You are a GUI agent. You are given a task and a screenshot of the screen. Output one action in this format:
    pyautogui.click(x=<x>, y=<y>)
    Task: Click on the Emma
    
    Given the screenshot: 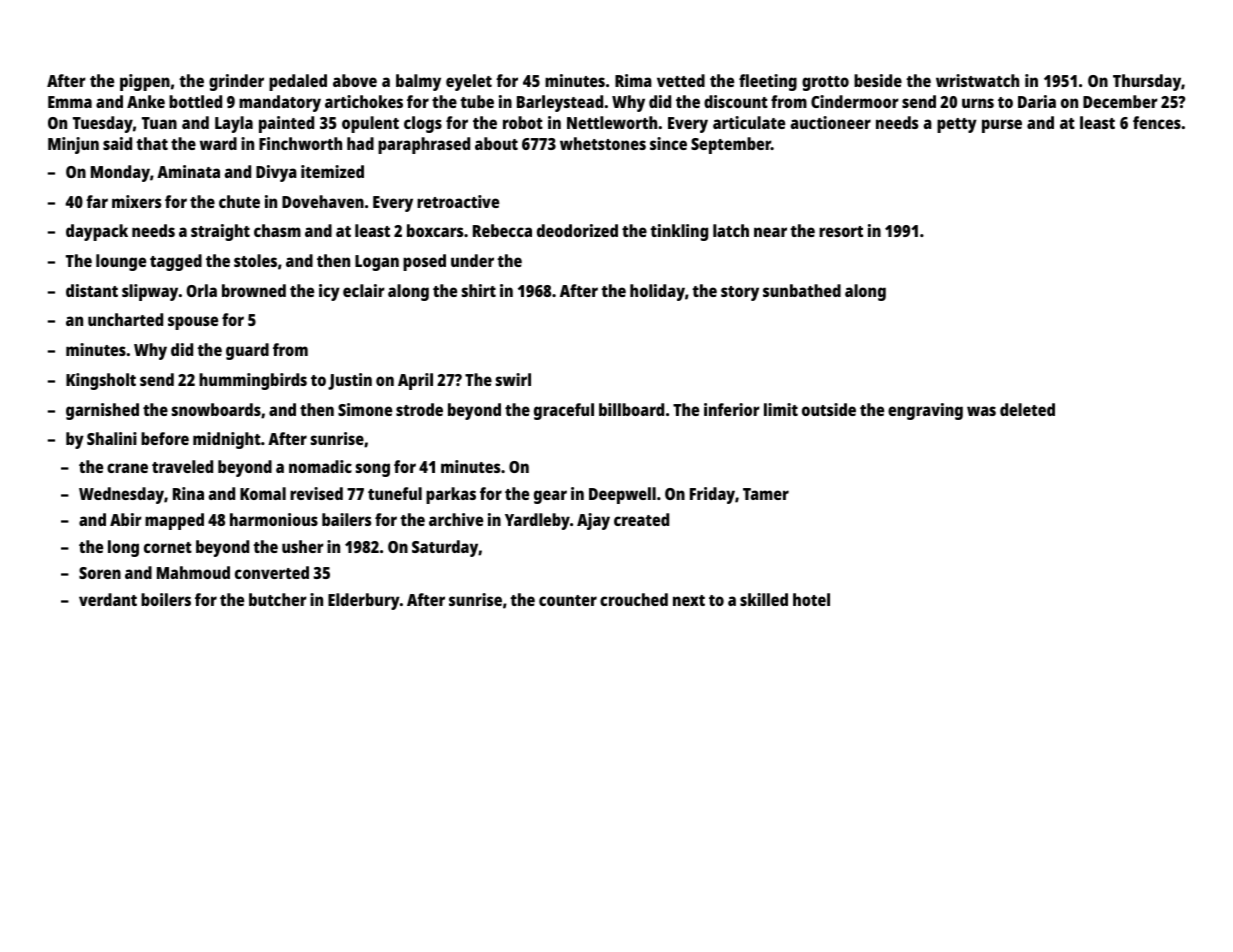 What is the action you would take?
    pyautogui.click(x=70, y=102)
